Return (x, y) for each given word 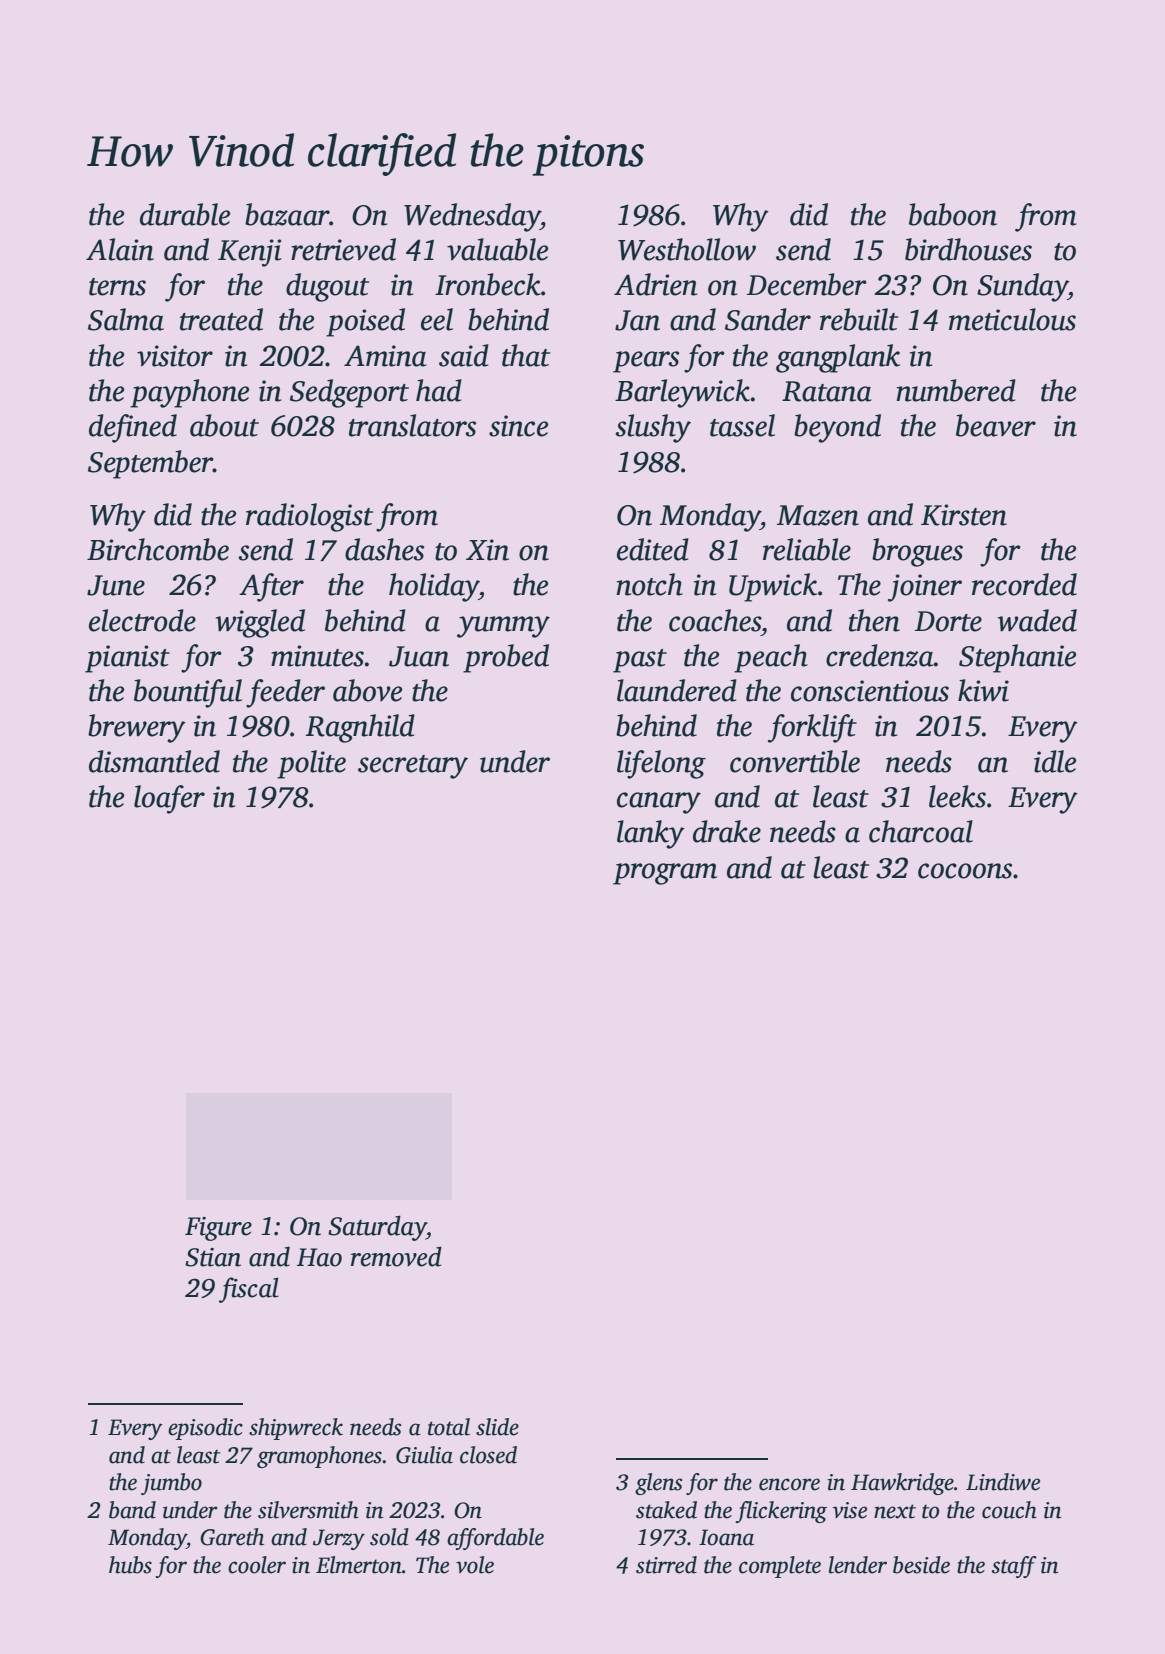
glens (658, 1484)
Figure (218, 1229)
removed (396, 1256)
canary (659, 803)
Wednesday (472, 217)
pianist (127, 659)
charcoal (921, 831)
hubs (130, 1565)
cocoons (965, 871)
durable (185, 214)
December (807, 284)
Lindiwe (1003, 1482)
